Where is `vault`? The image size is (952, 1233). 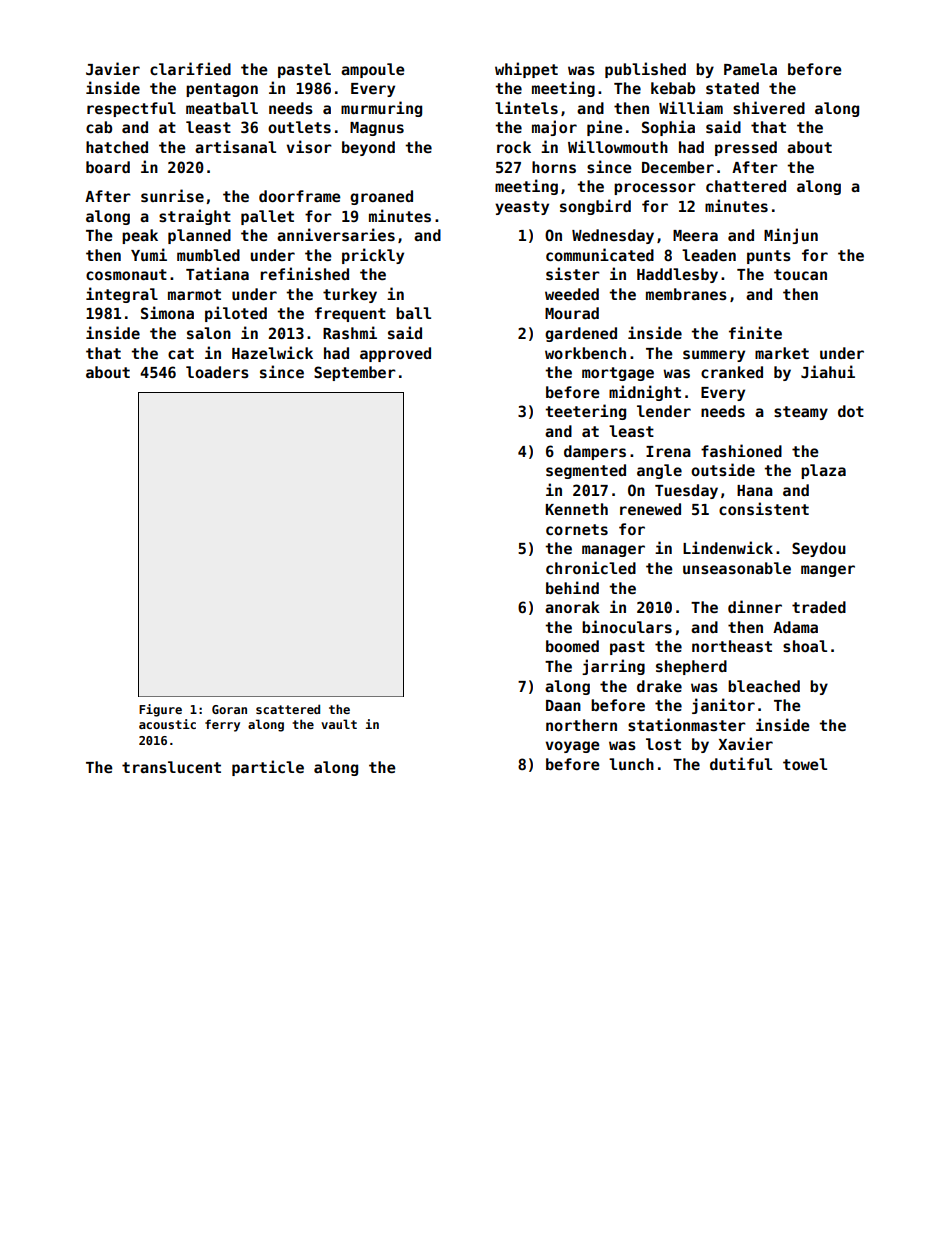 vault is located at coordinates (339, 724).
